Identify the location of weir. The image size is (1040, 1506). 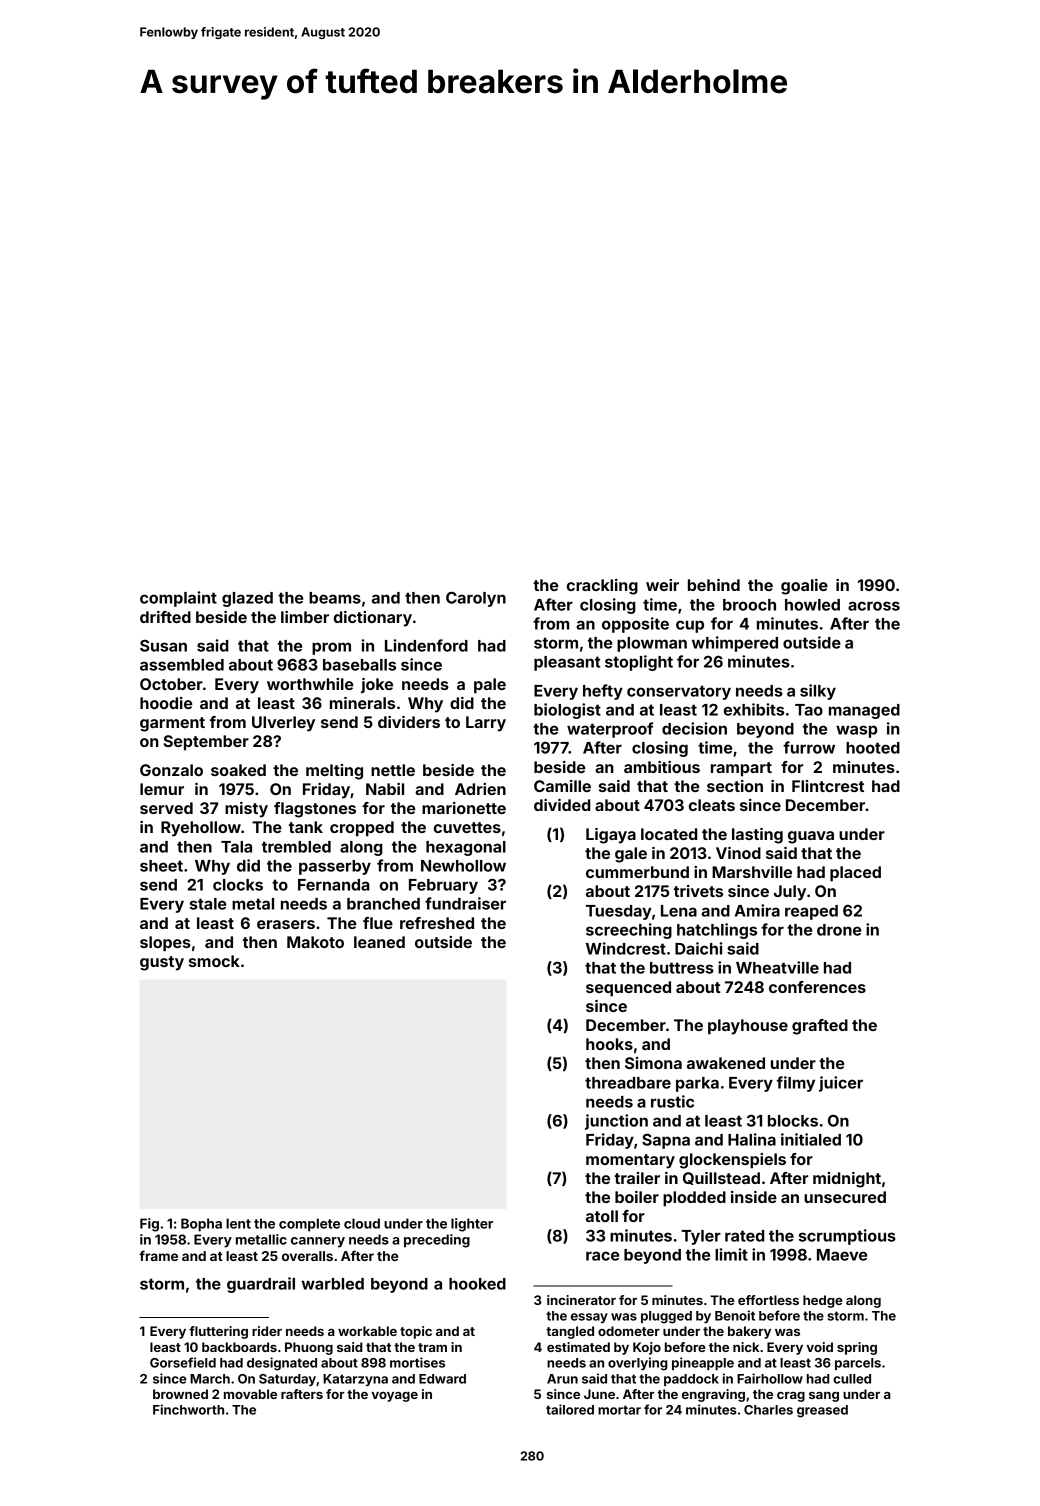
(662, 585).
